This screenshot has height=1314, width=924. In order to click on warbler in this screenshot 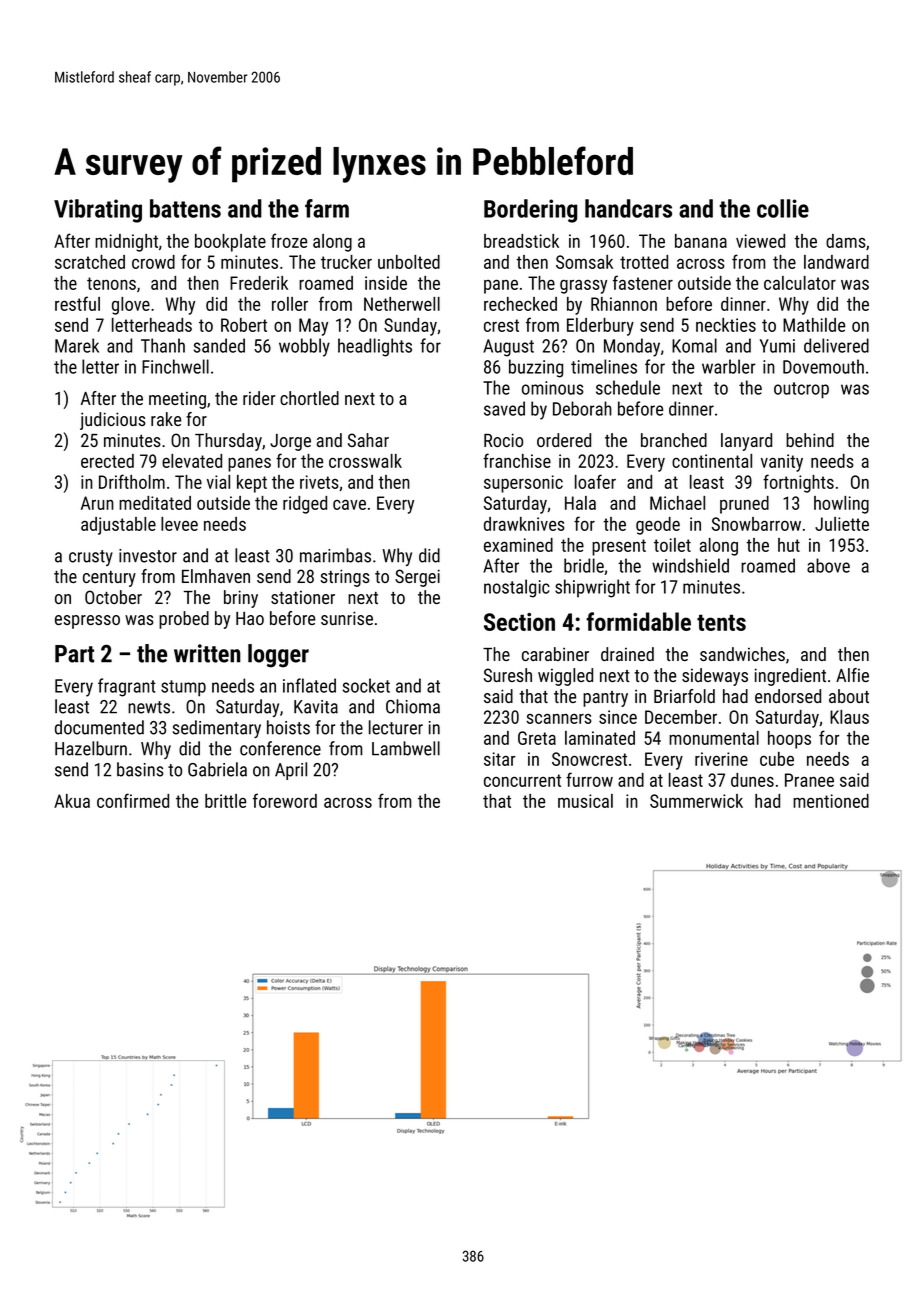, I will do `click(729, 366)`.
